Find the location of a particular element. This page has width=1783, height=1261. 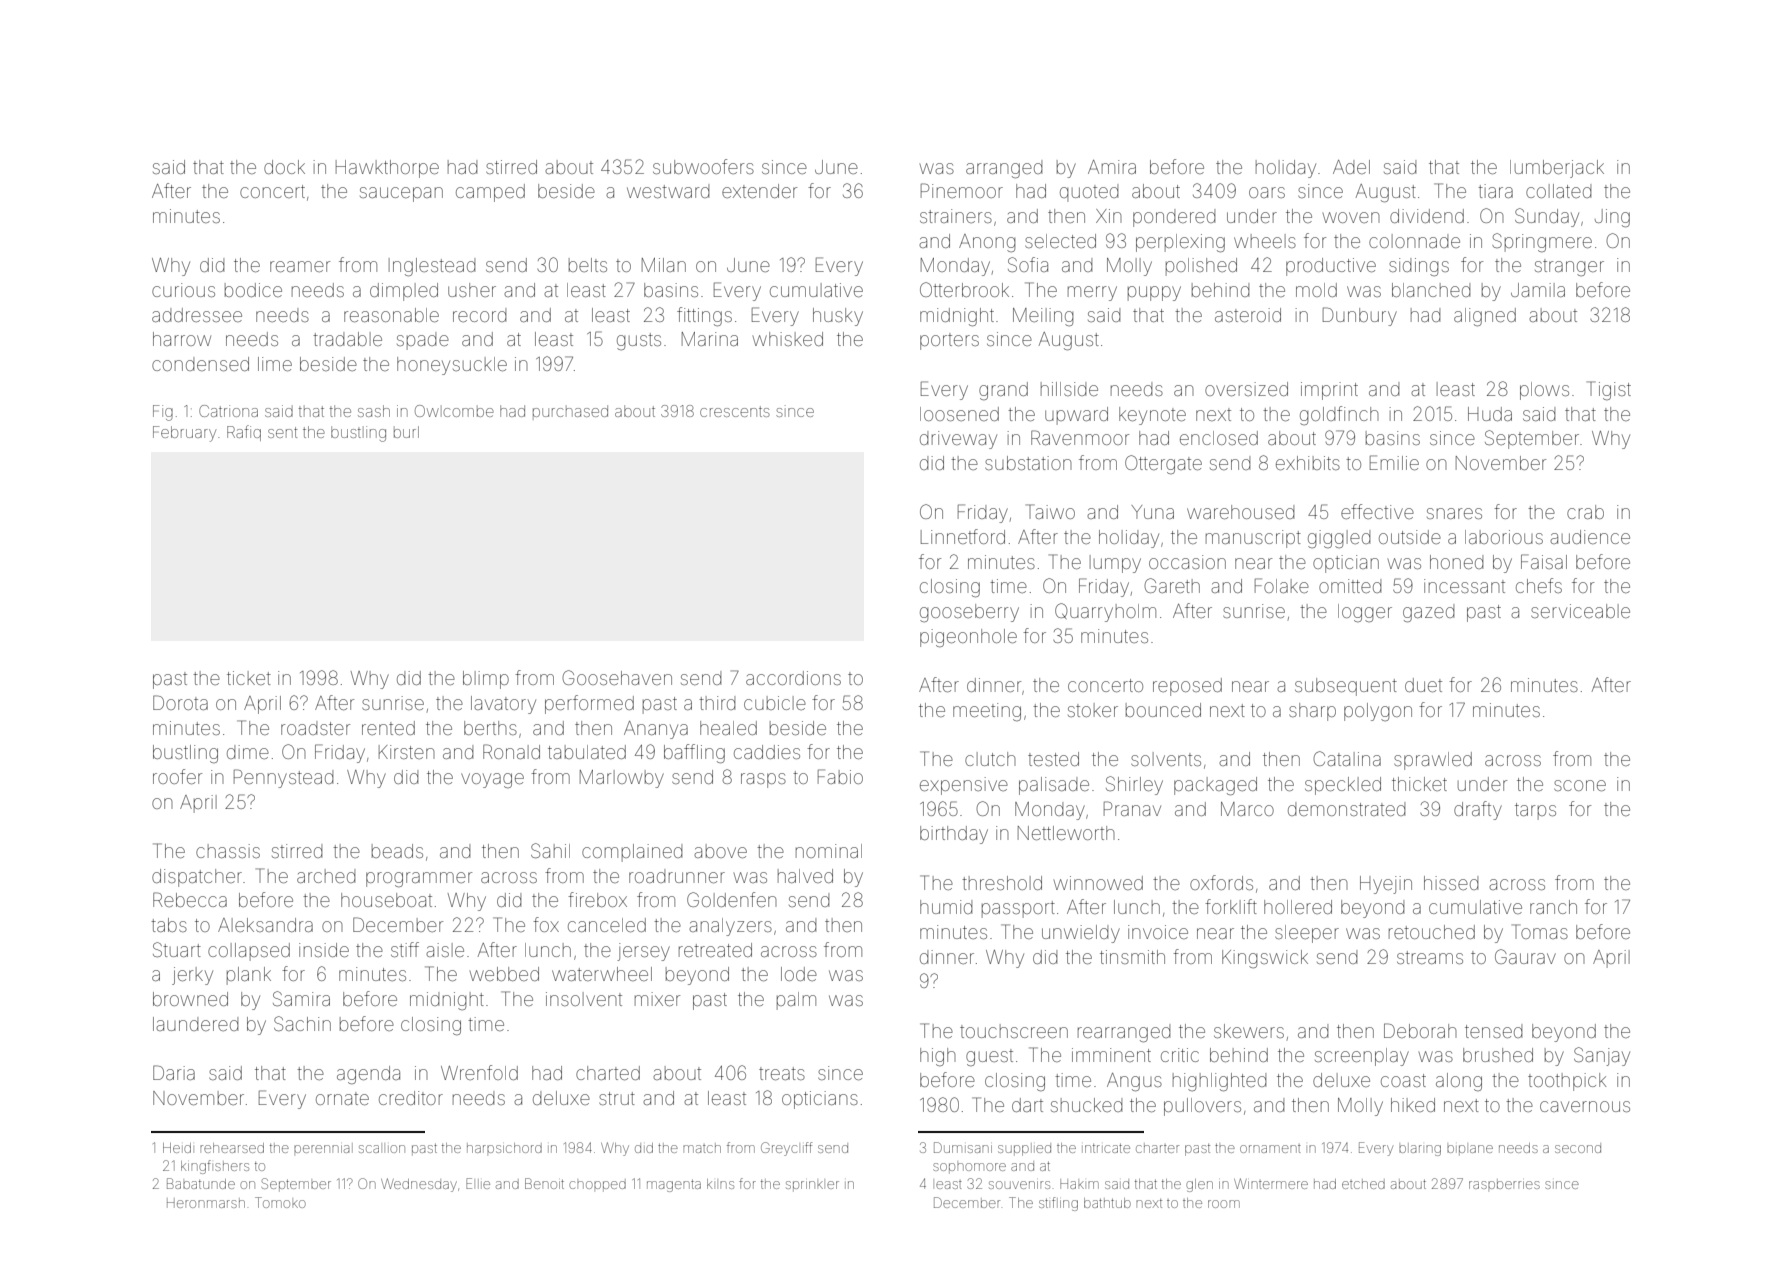

drafty is located at coordinates (1478, 810).
